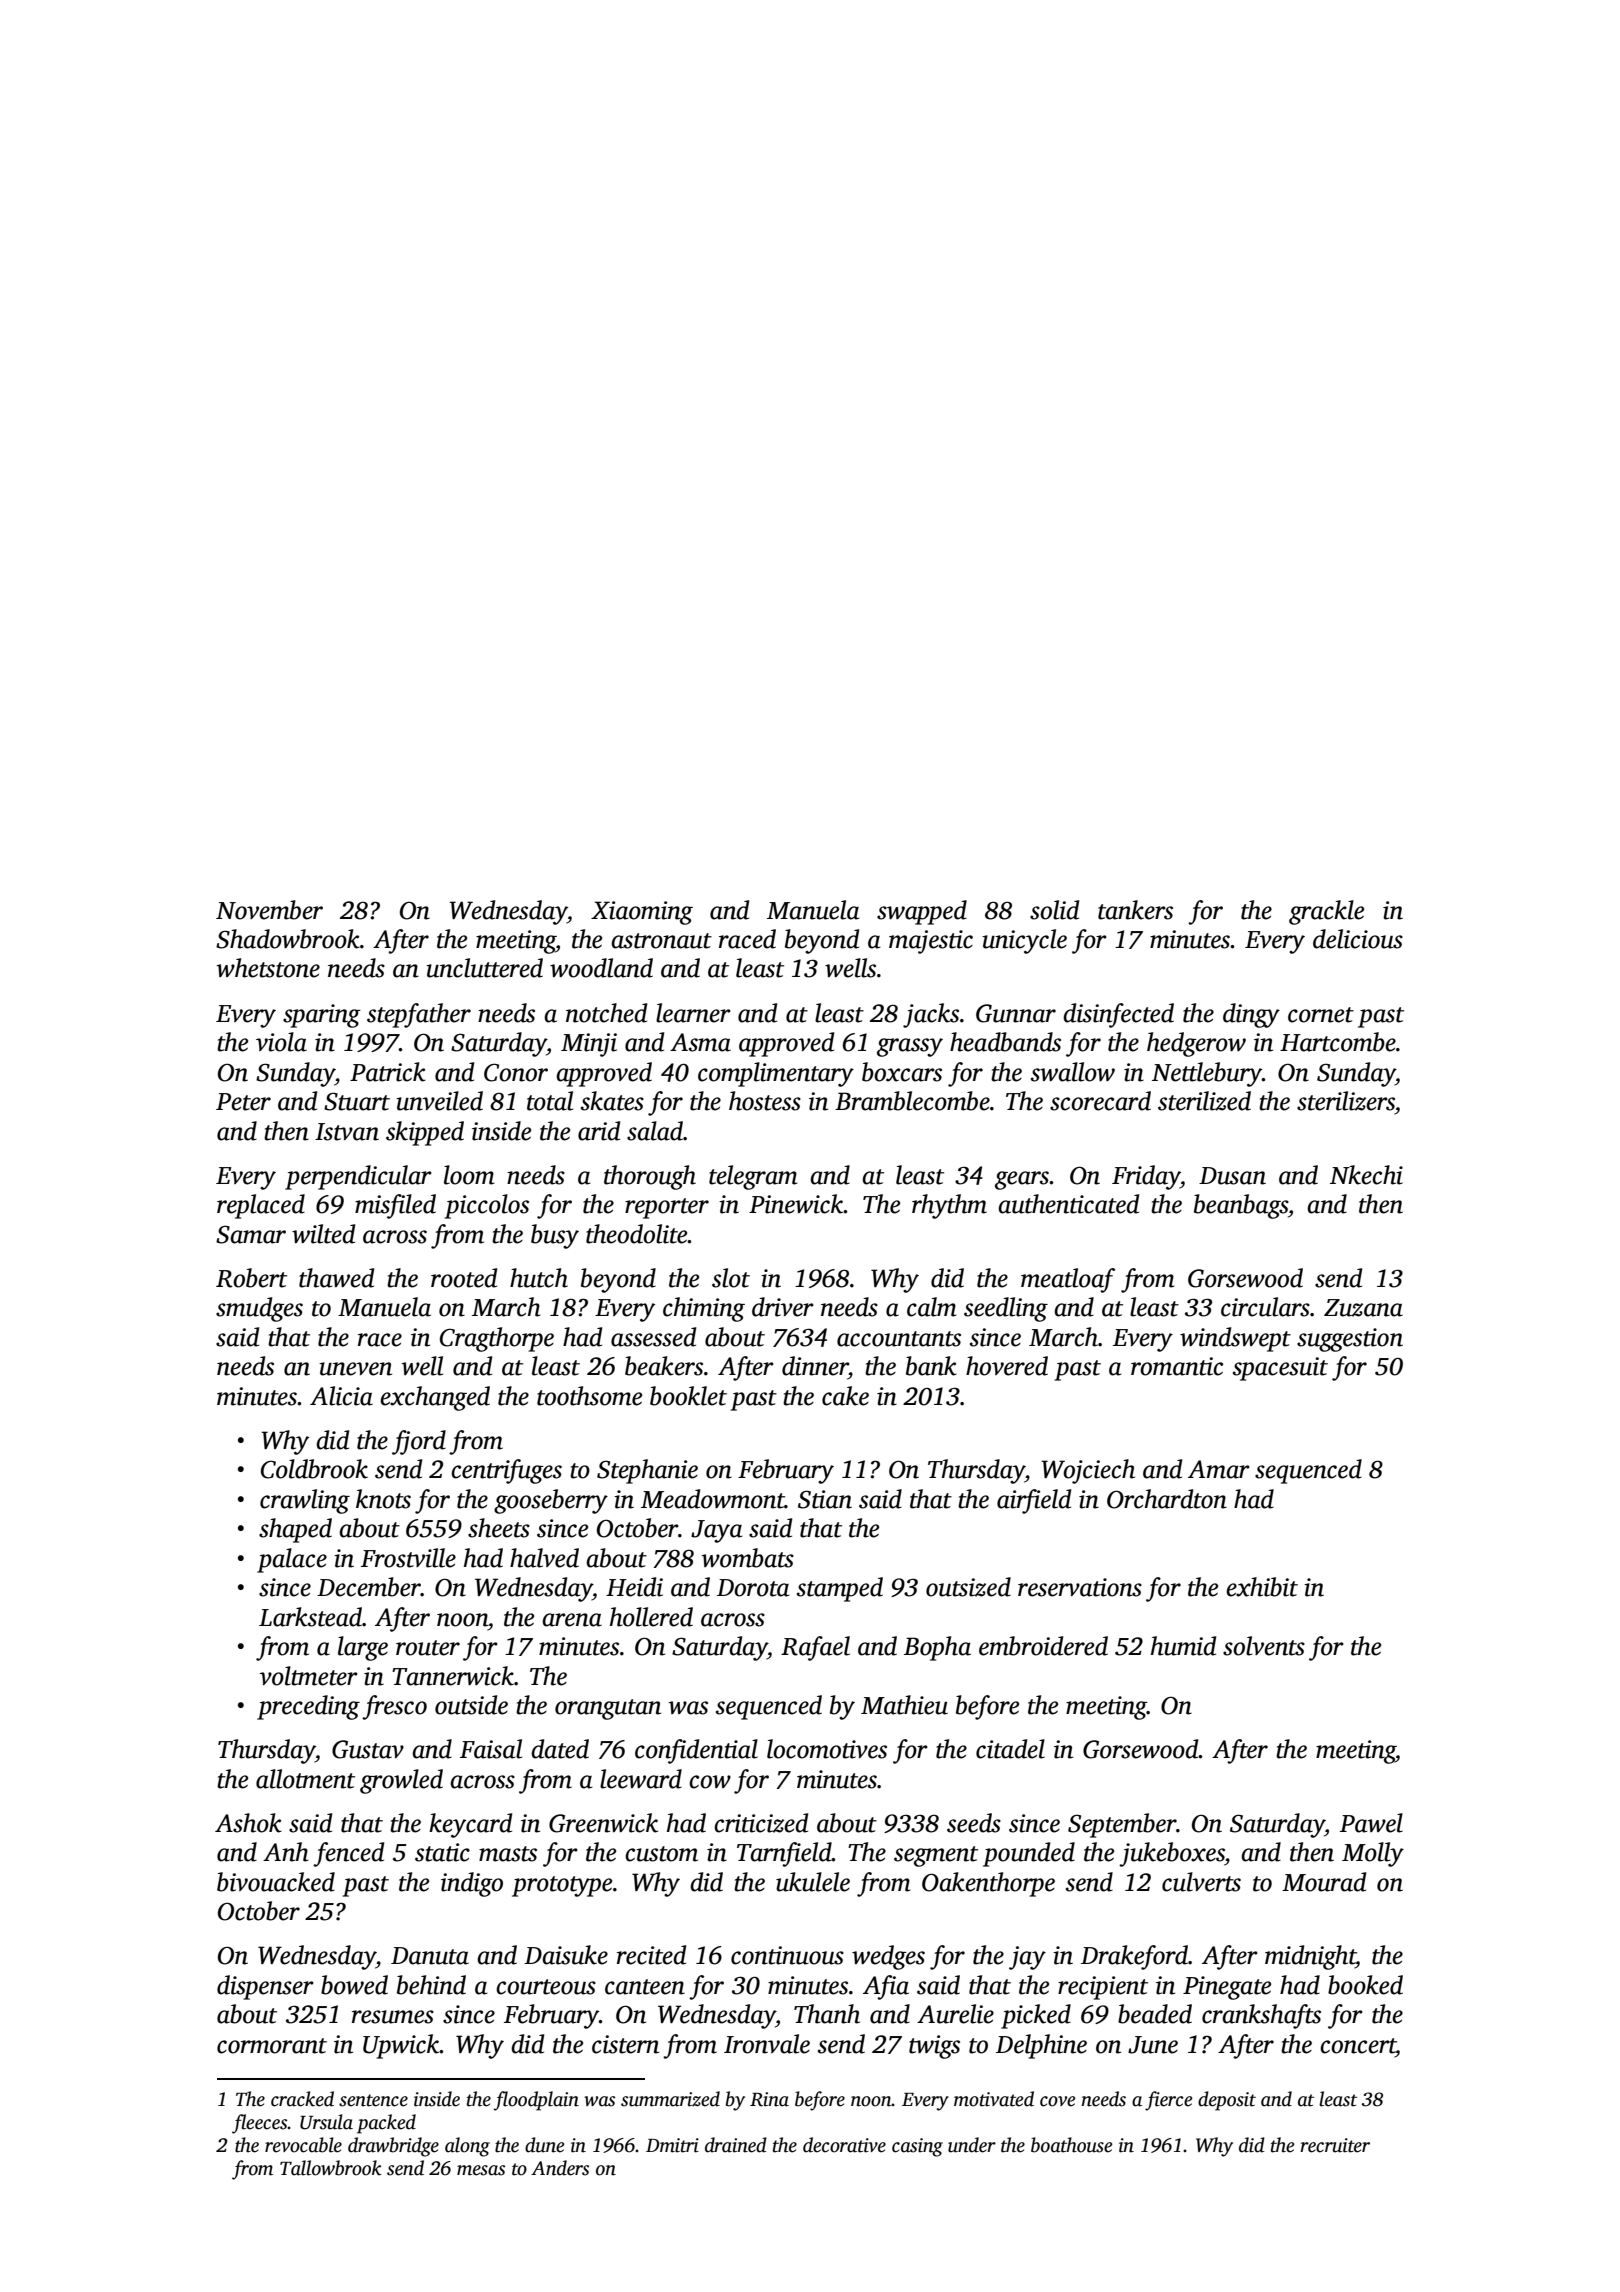 The width and height of the screenshot is (1620, 2292). Describe the element at coordinates (269, 910) in the screenshot. I see `November` at that location.
